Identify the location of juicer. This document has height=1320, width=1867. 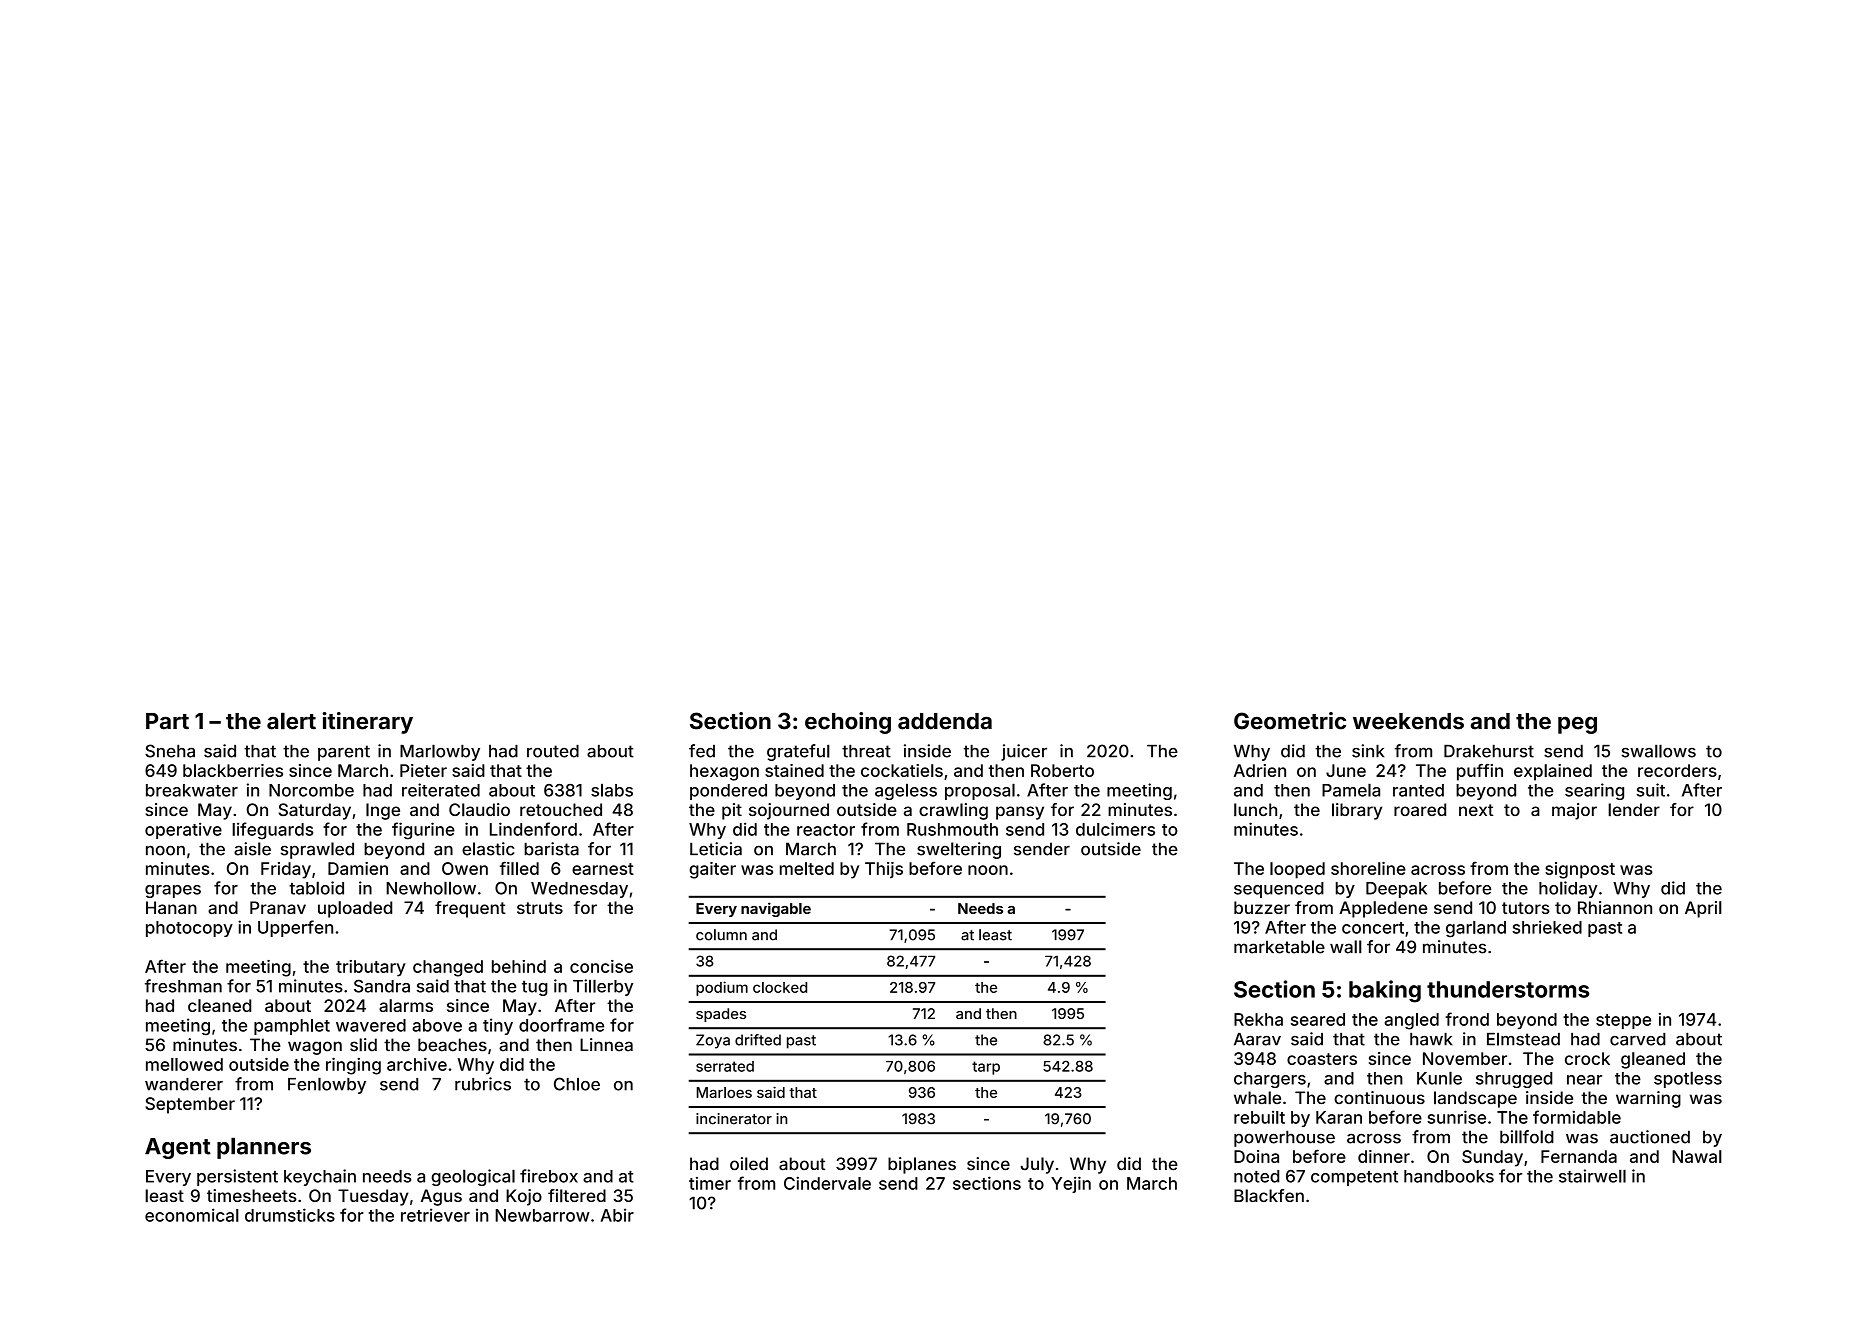
(1024, 752).
